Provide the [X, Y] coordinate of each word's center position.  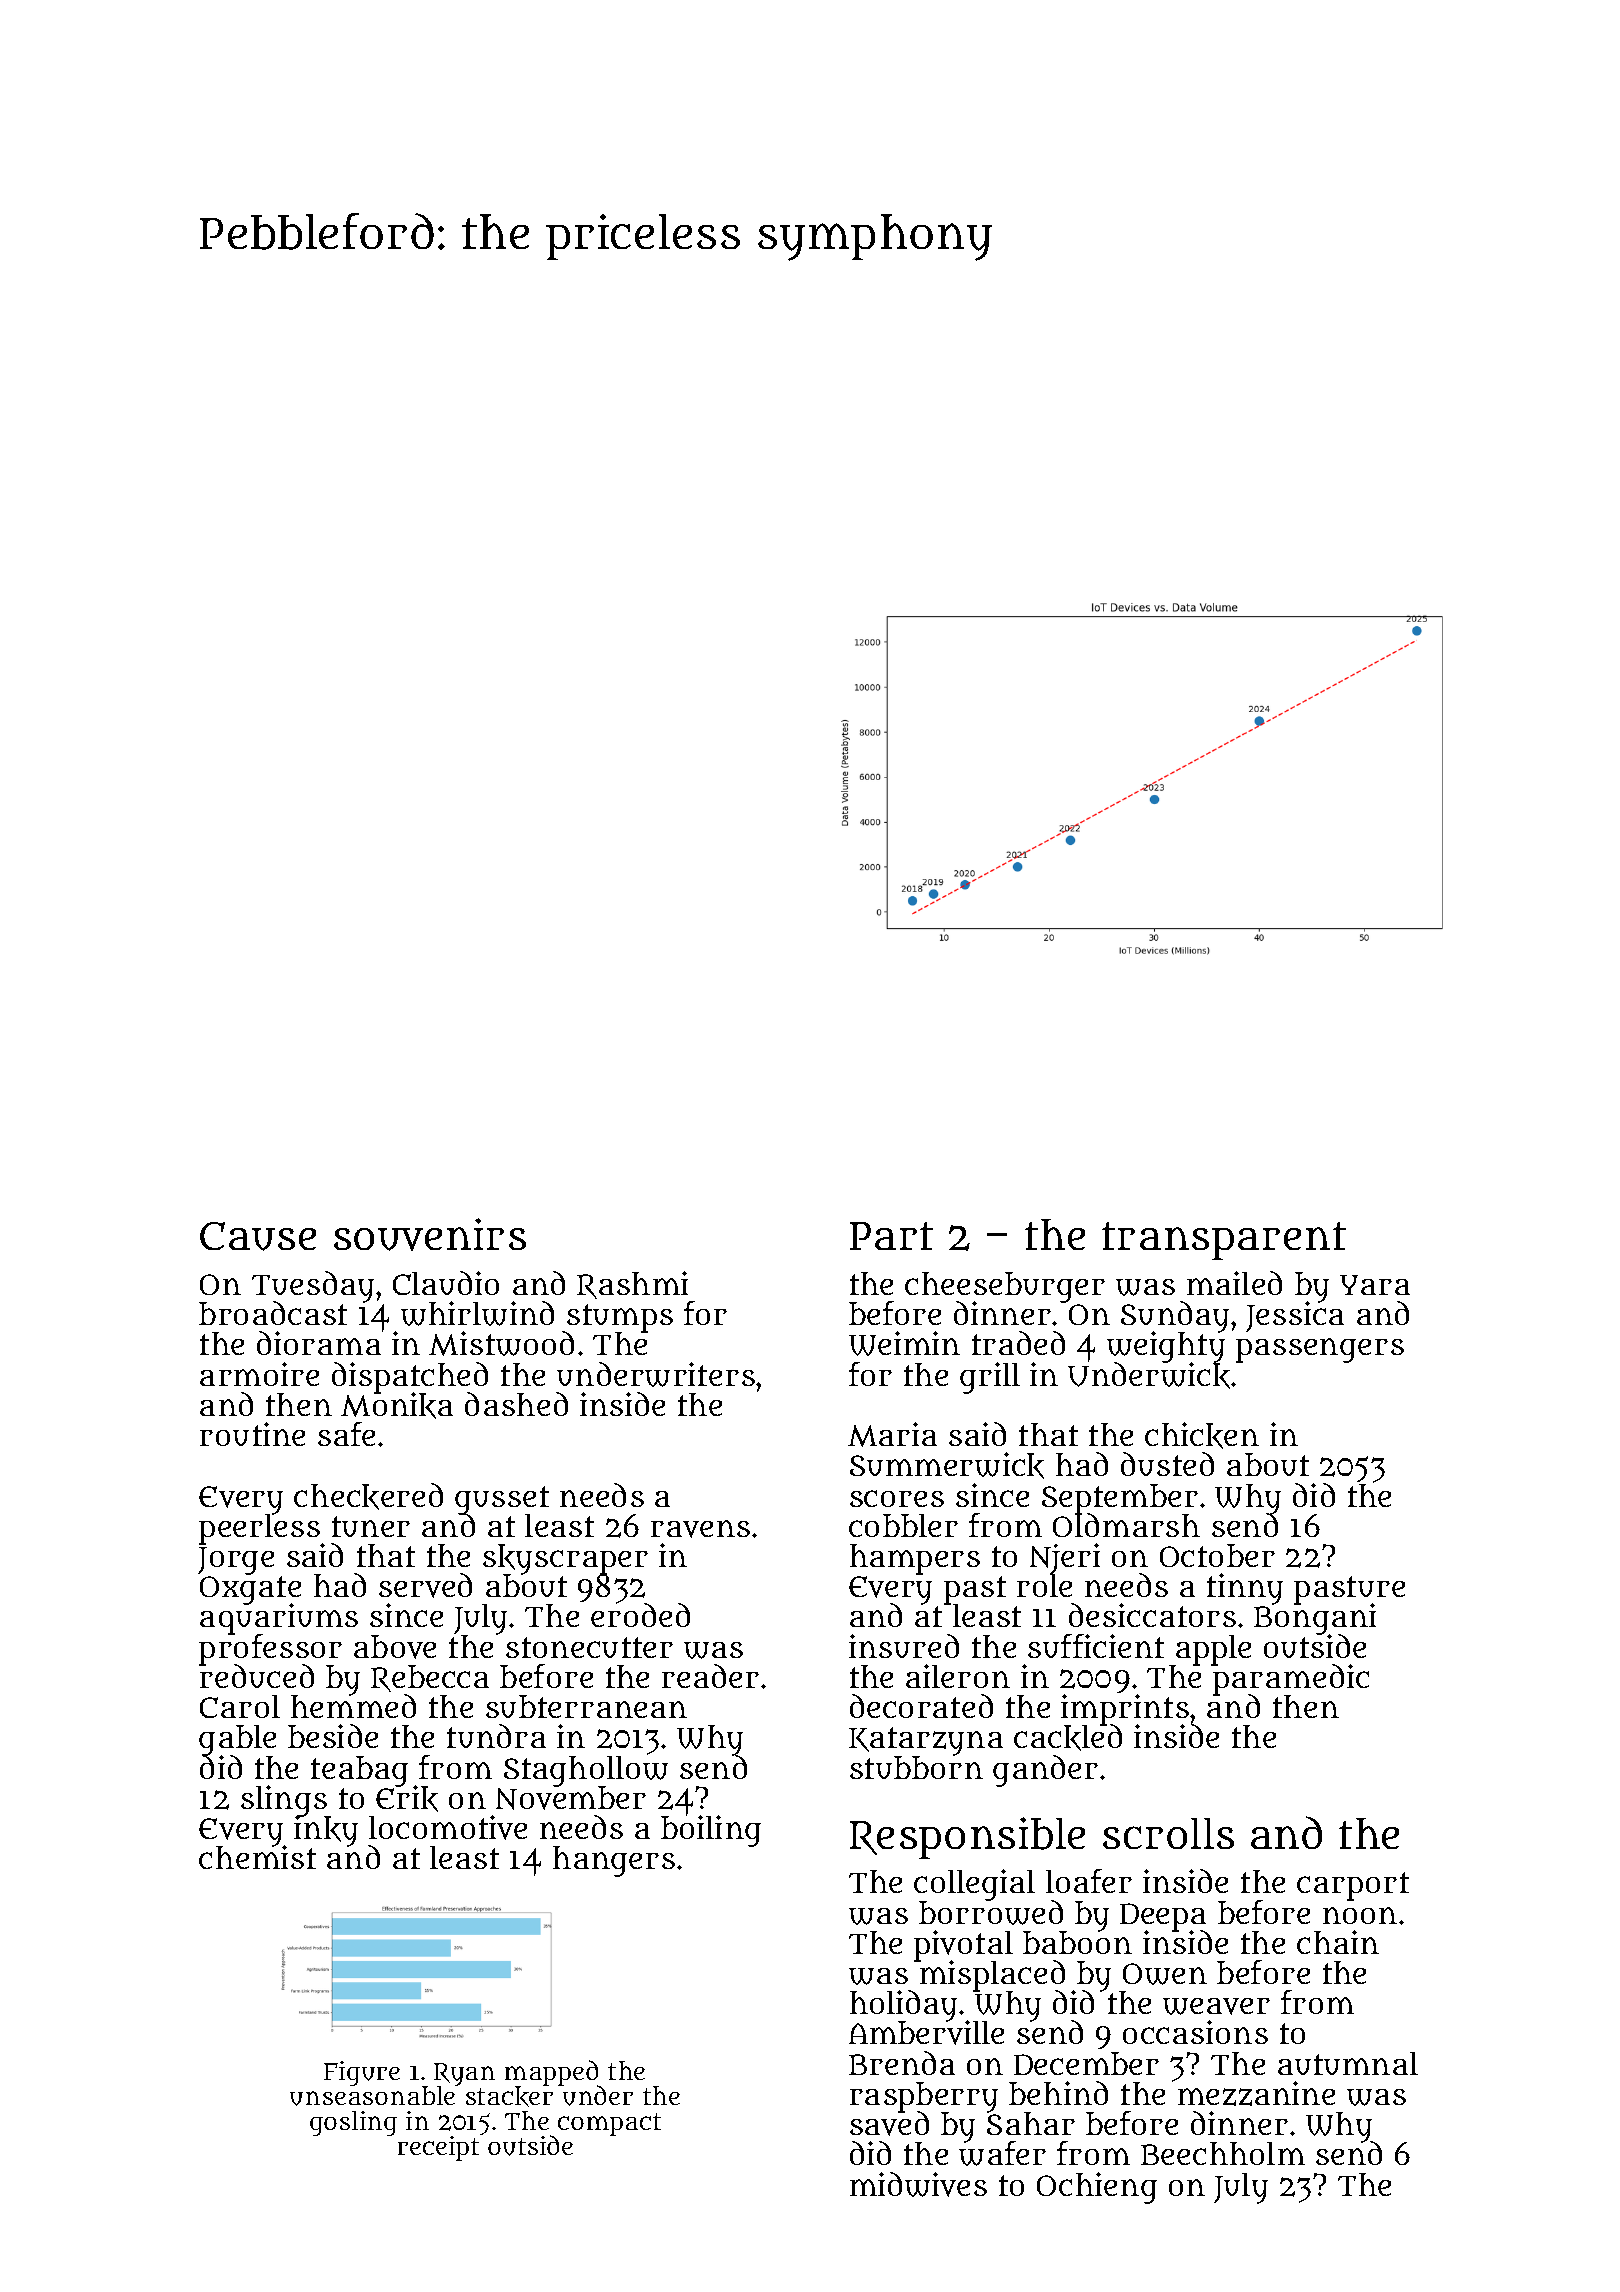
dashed [516, 1404]
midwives [918, 2184]
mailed [1234, 1283]
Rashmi [632, 1285]
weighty [1166, 1348]
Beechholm [1223, 2153]
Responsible [967, 1838]
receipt [438, 2148]
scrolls [1168, 1833]
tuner [371, 1526]
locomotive [448, 1827]
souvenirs [430, 1234]
